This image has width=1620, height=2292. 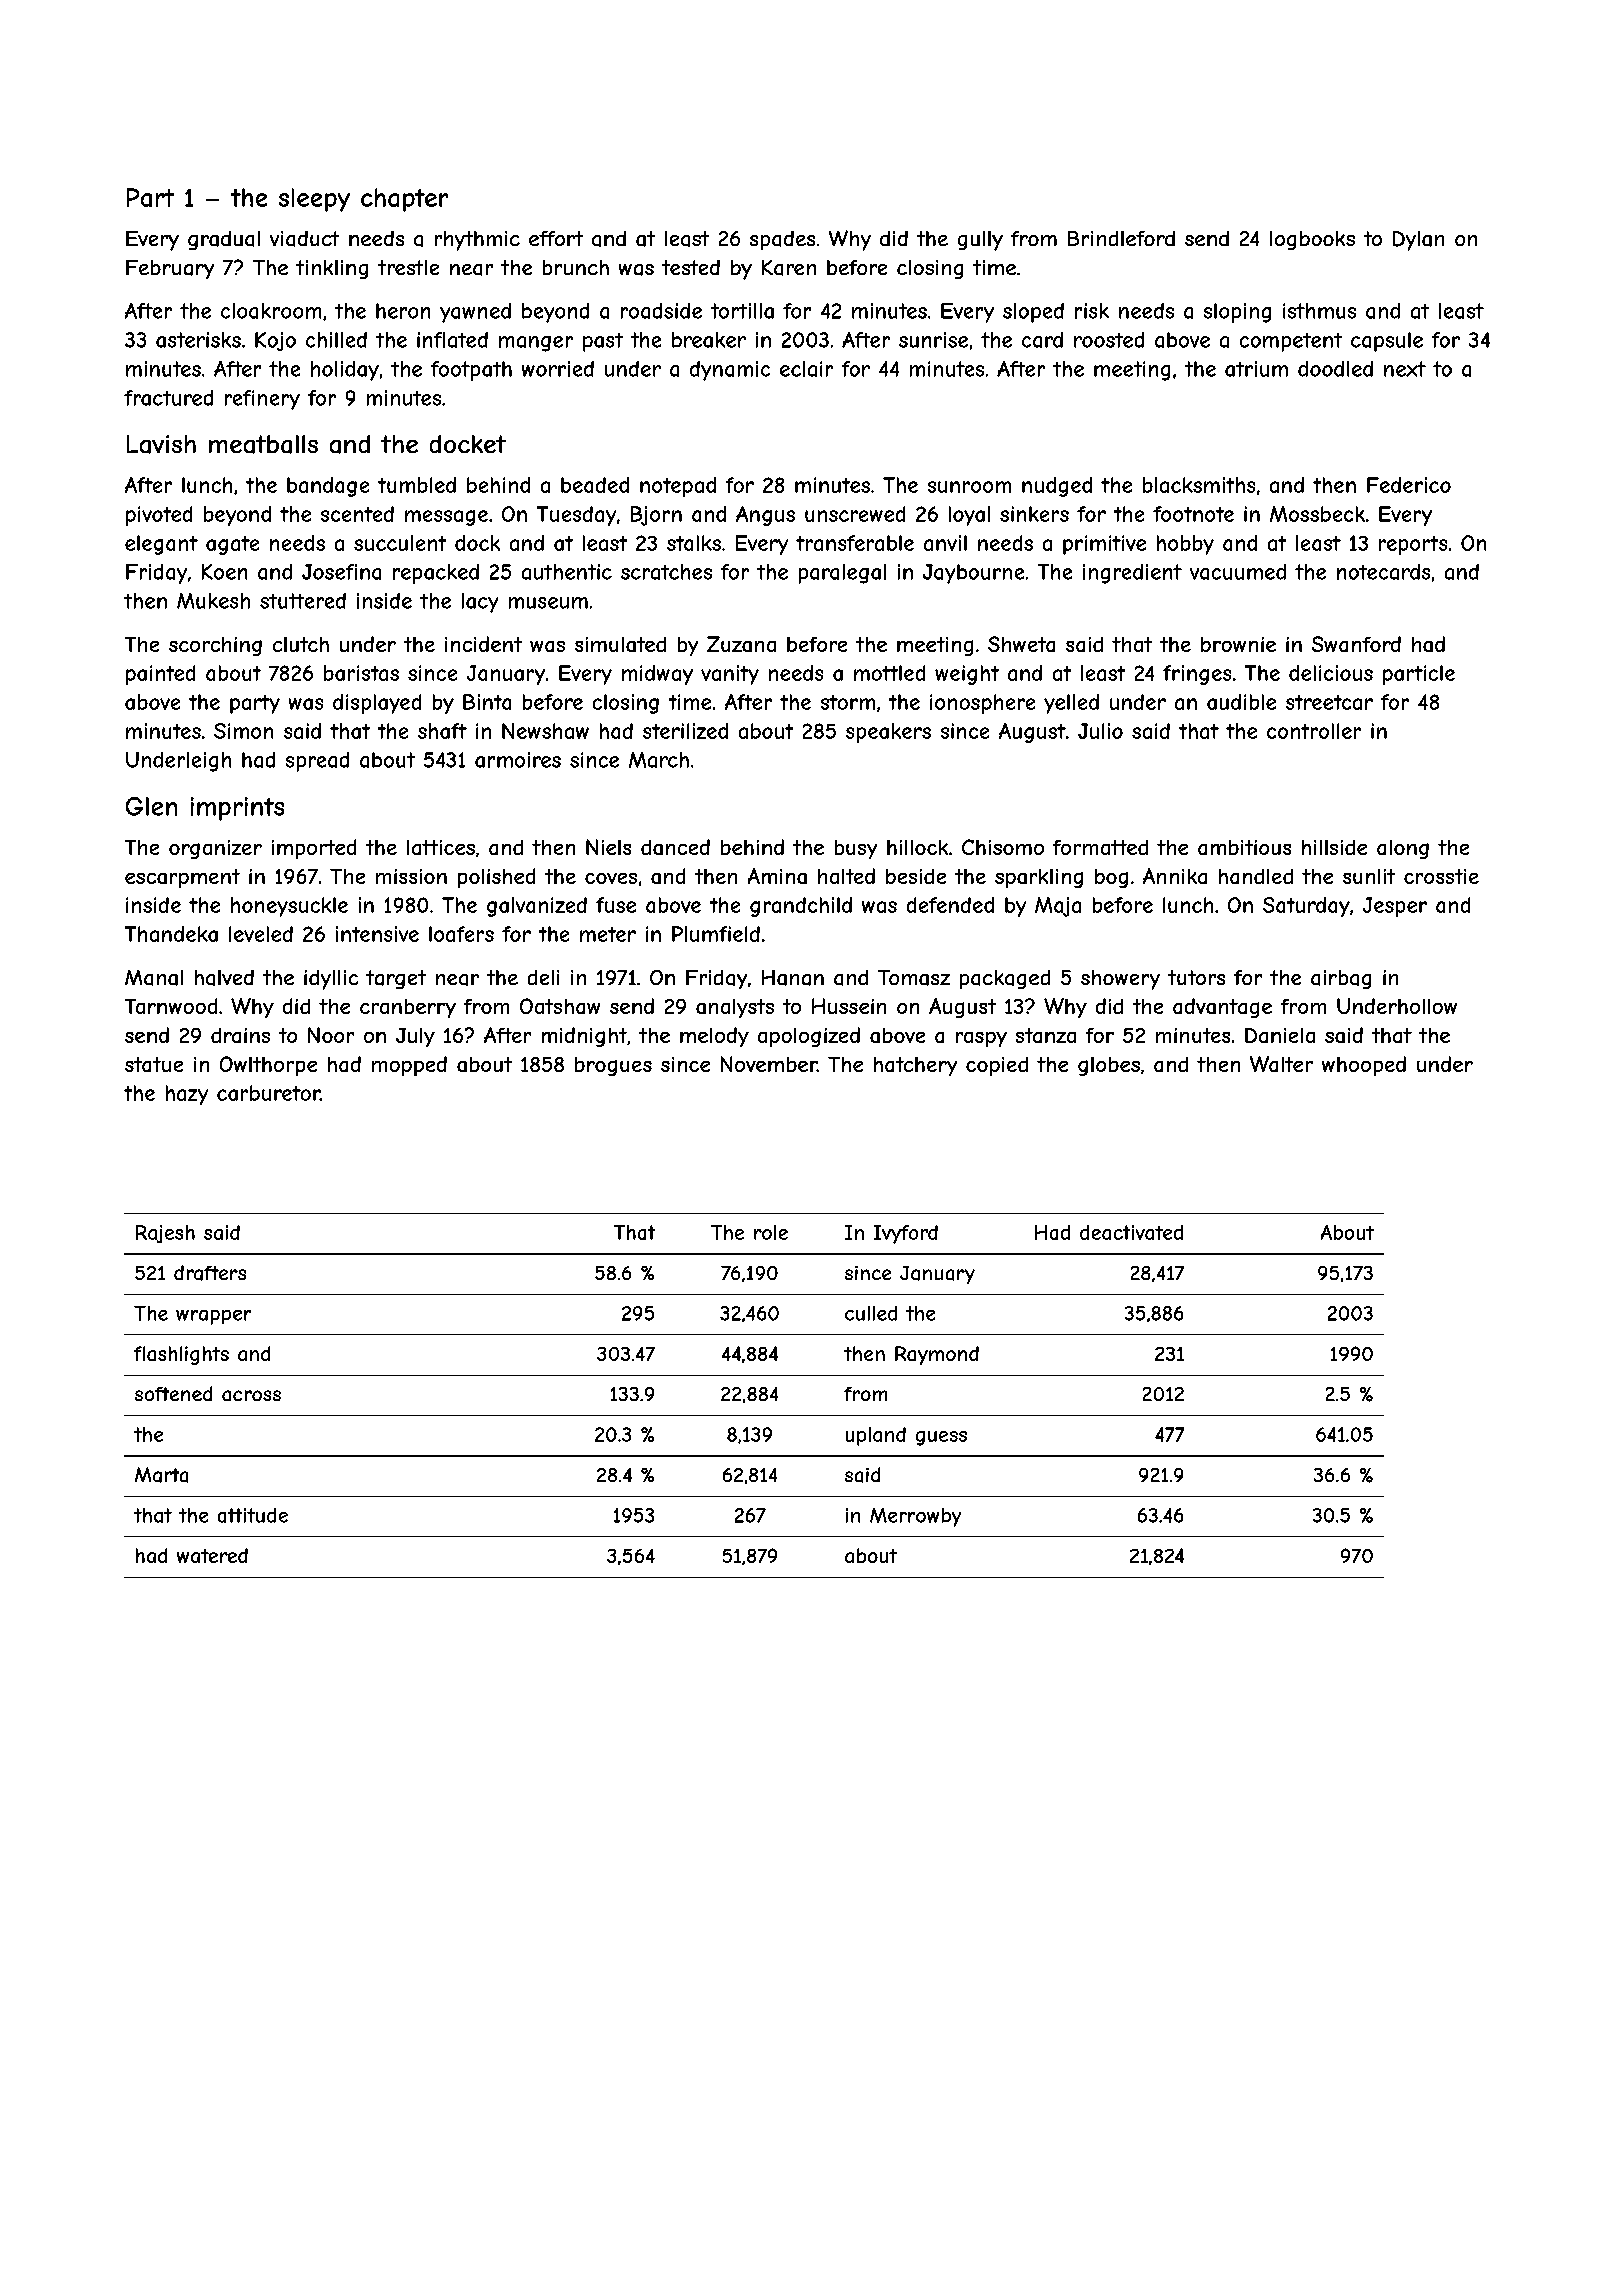 What do you see at coordinates (941, 1438) in the image?
I see `guess` at bounding box center [941, 1438].
